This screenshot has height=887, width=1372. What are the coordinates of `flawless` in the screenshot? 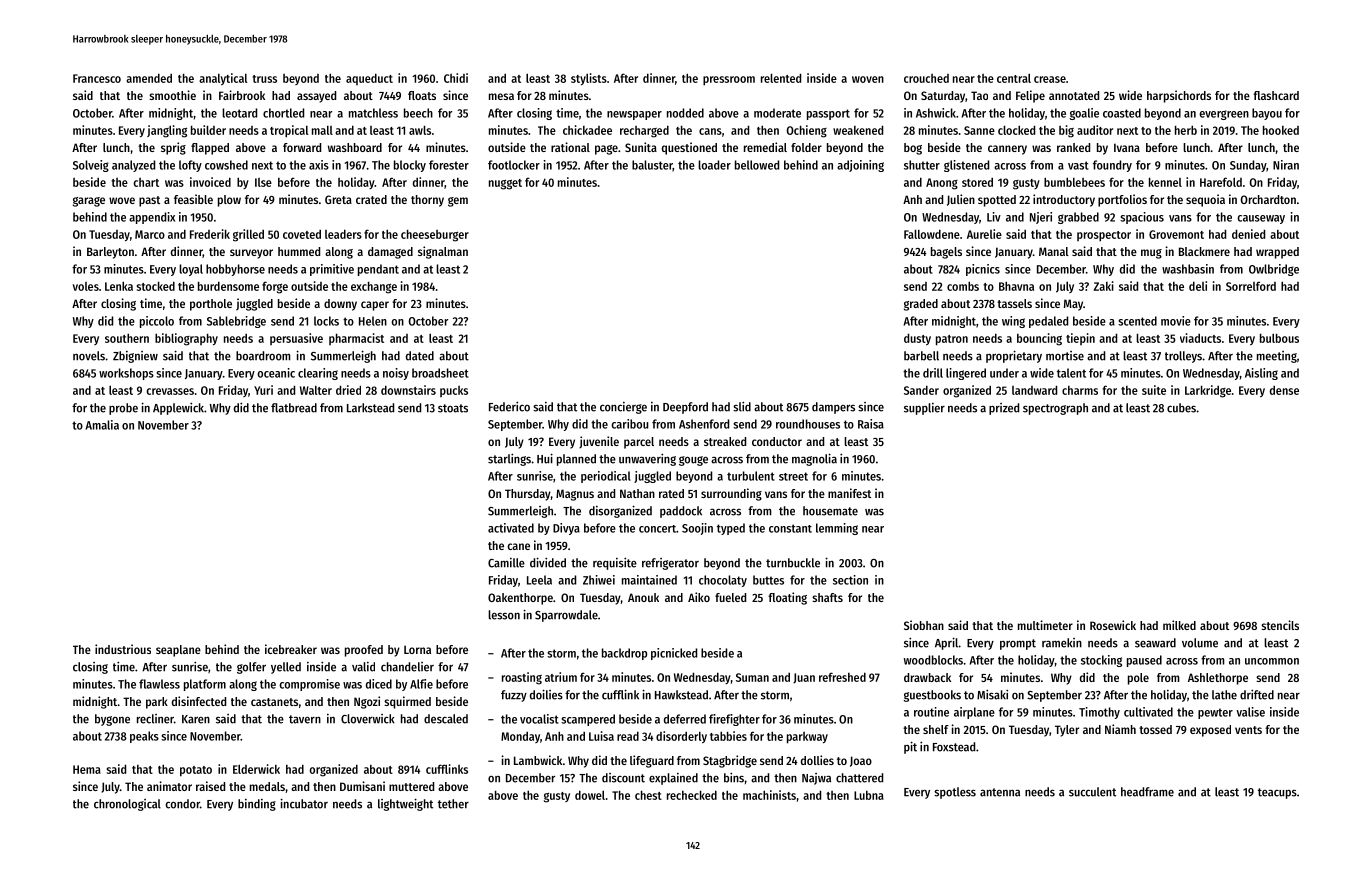 It's located at (159, 684).
